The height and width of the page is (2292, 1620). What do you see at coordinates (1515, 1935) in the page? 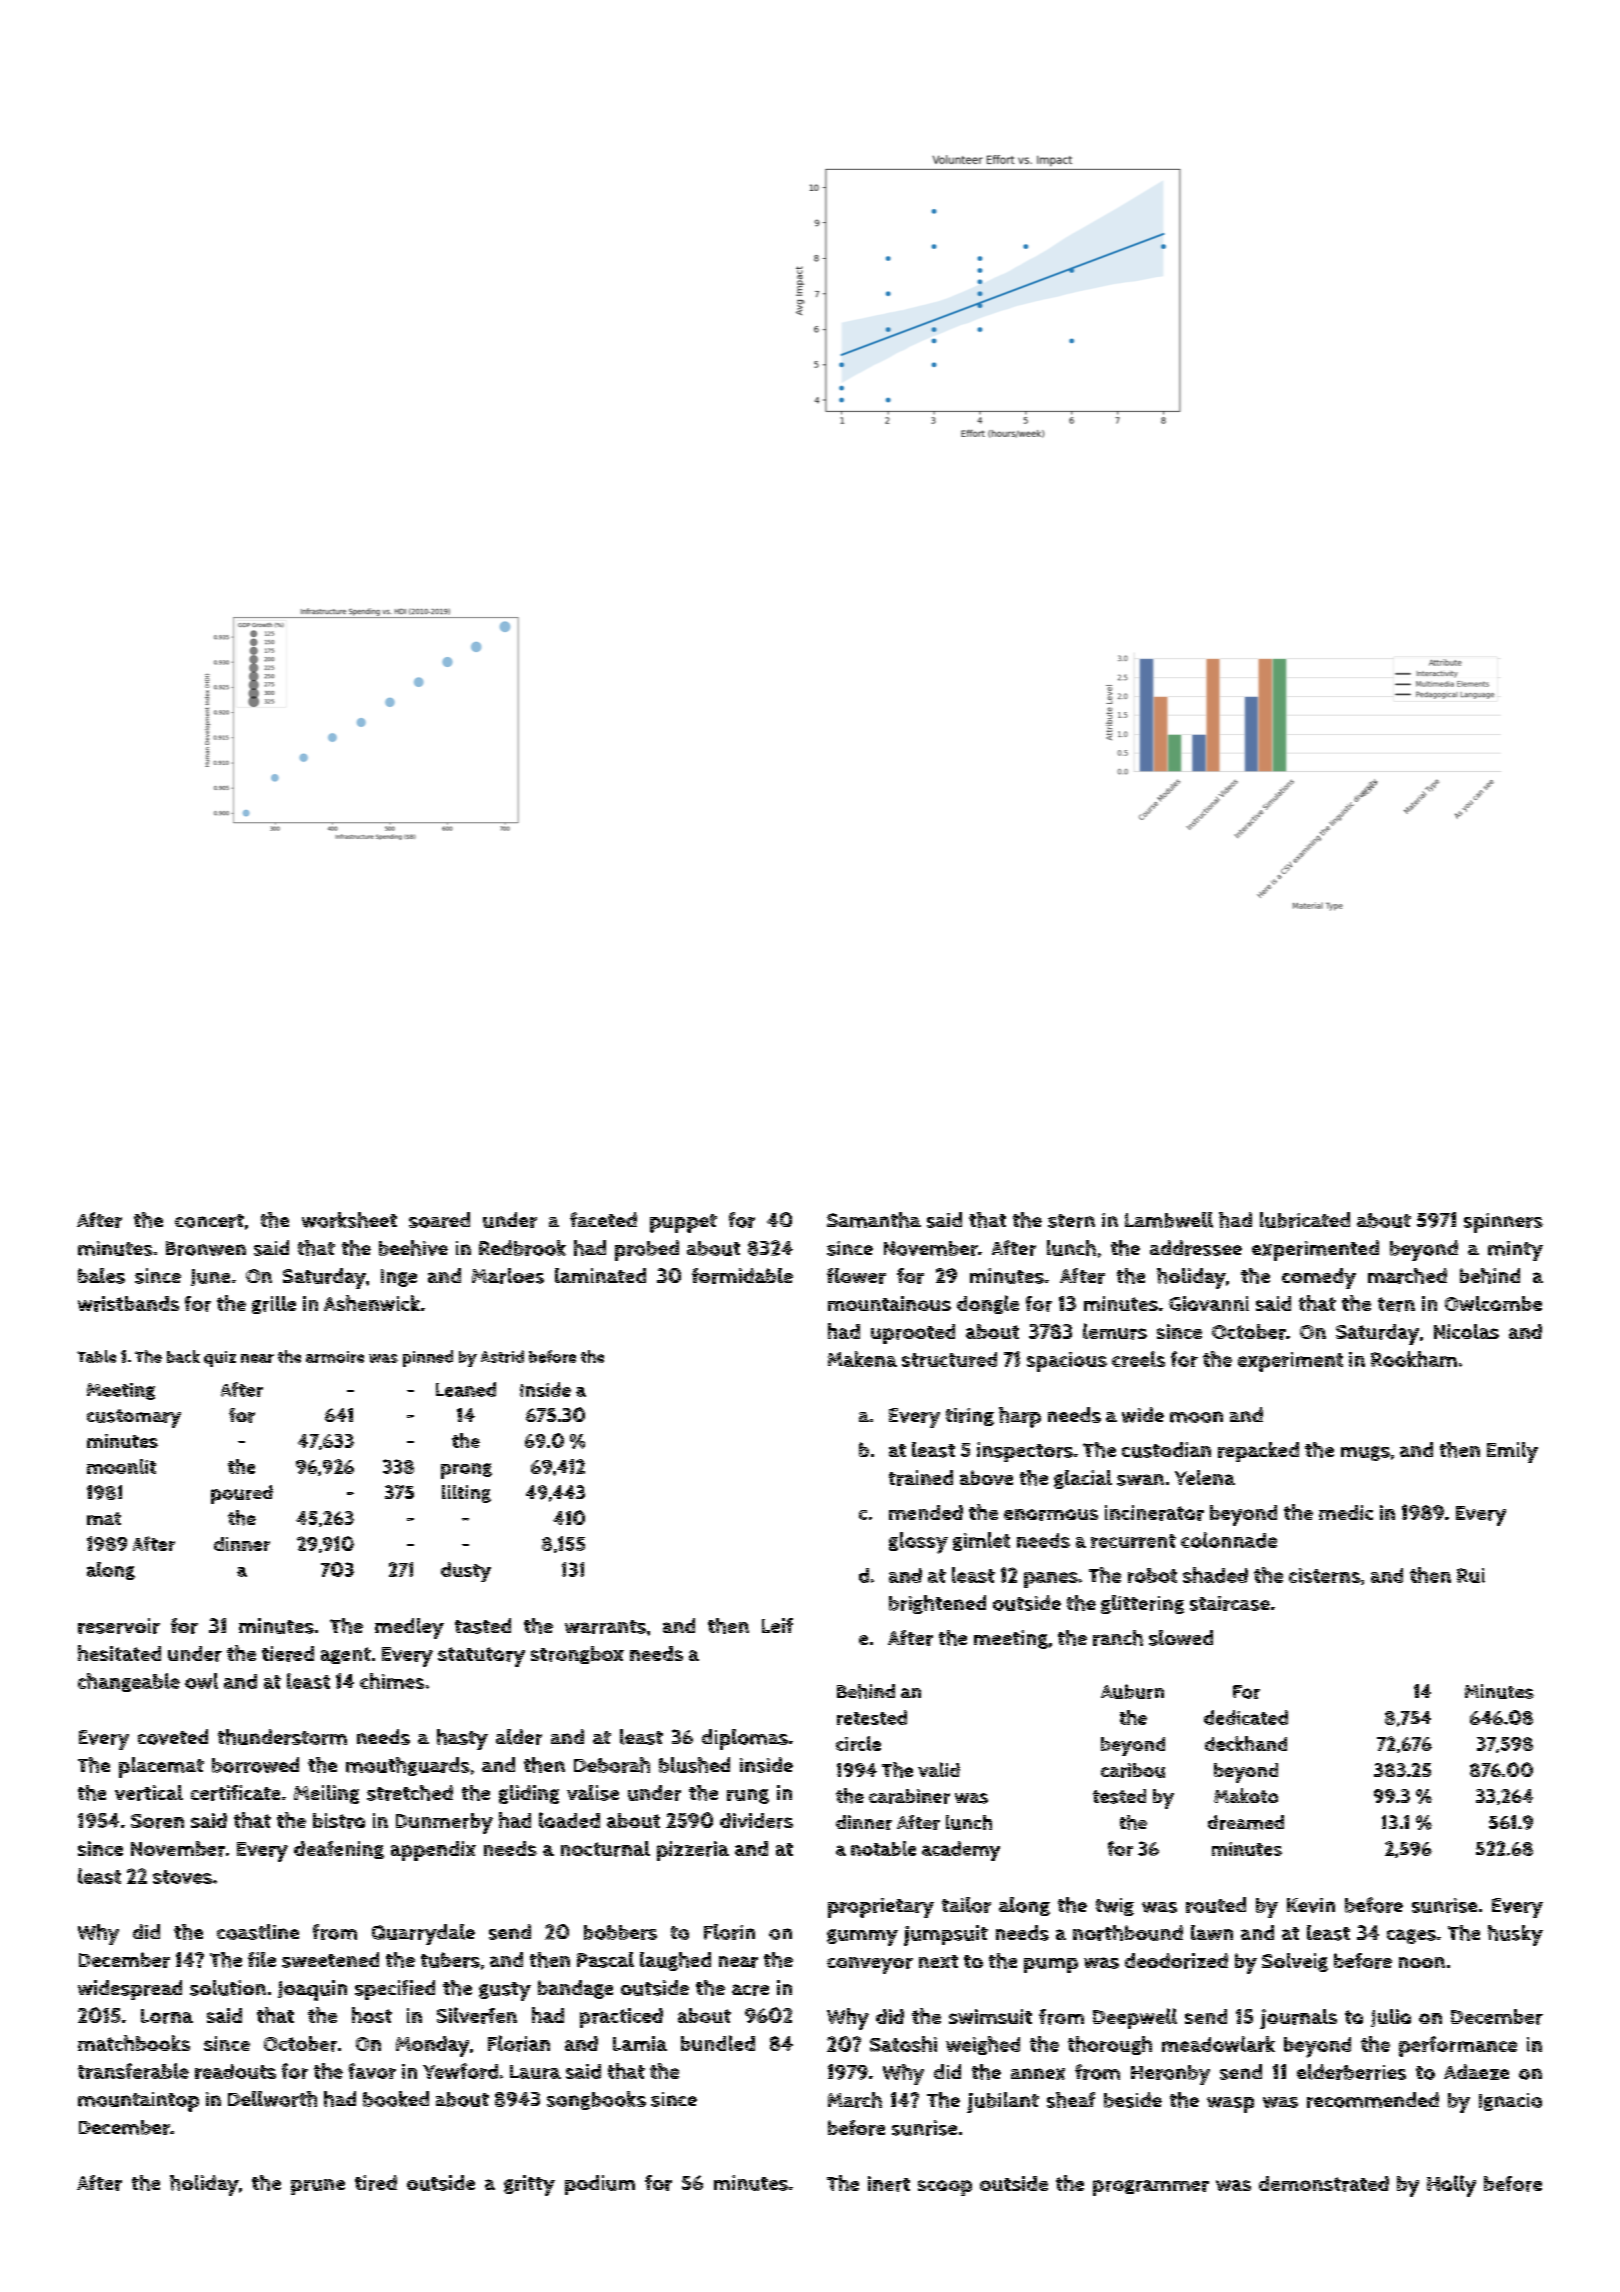
I see `husky` at bounding box center [1515, 1935].
